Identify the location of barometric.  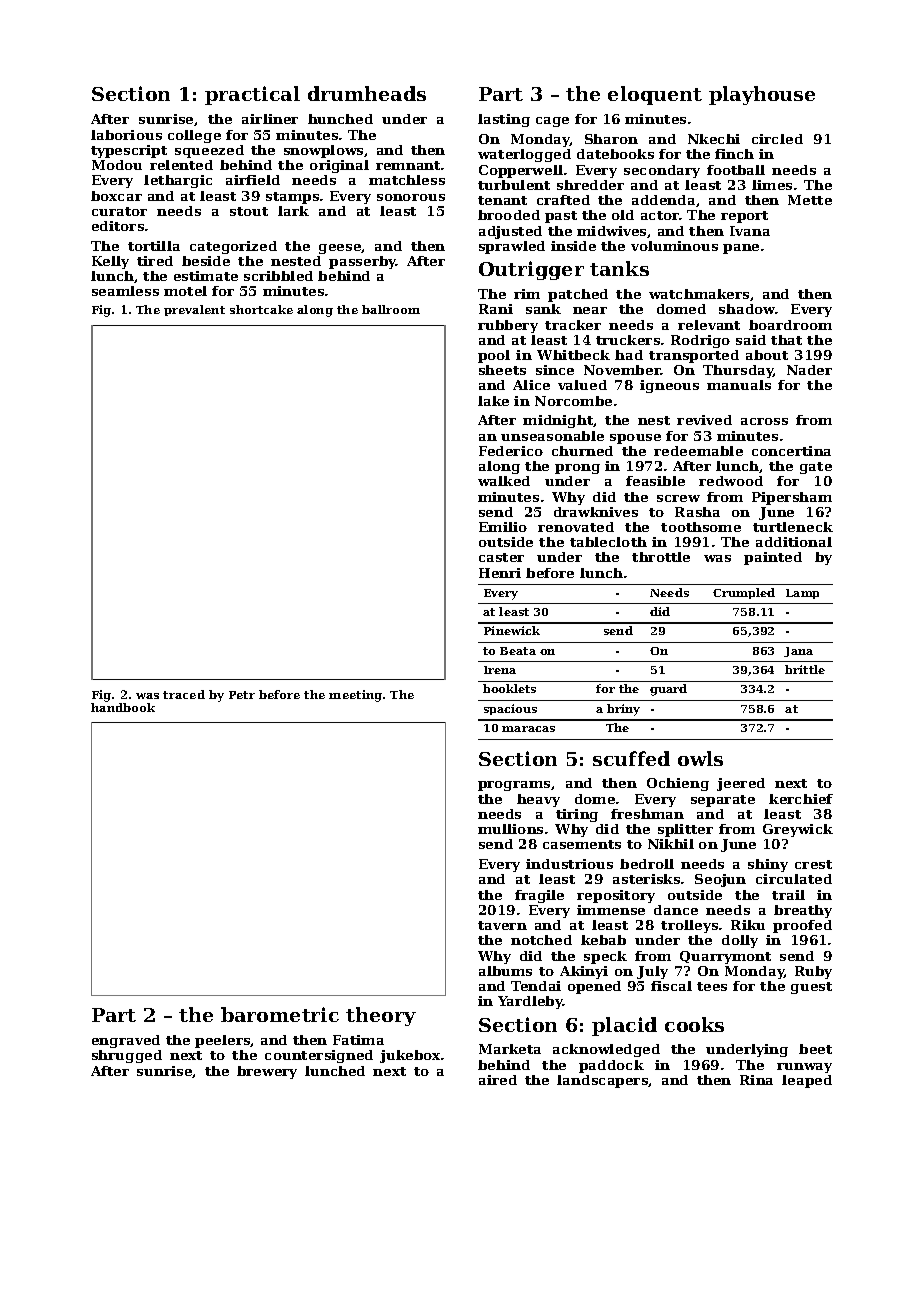
(280, 1014).
